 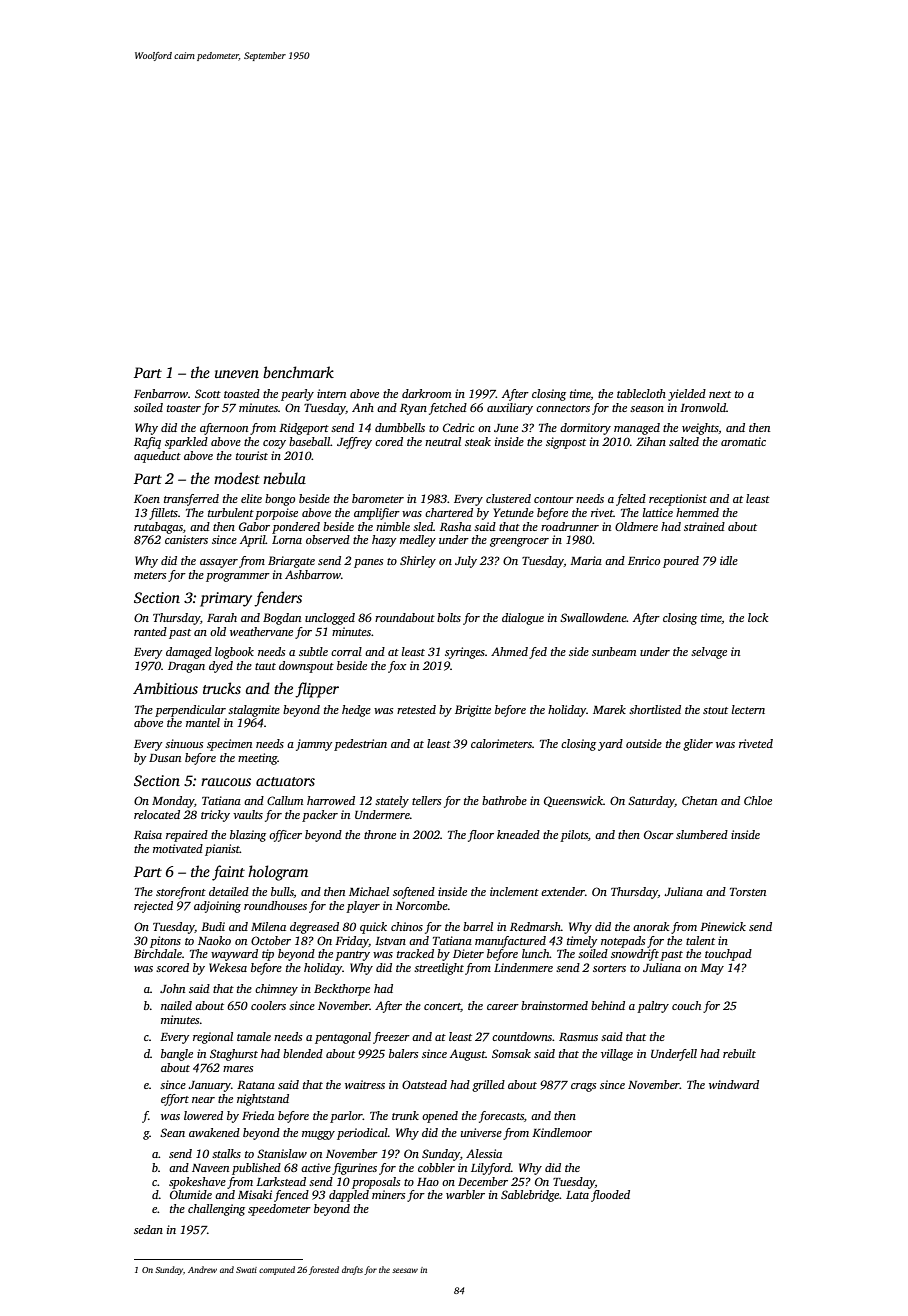 What do you see at coordinates (246, 1270) in the screenshot?
I see `Swati` at bounding box center [246, 1270].
